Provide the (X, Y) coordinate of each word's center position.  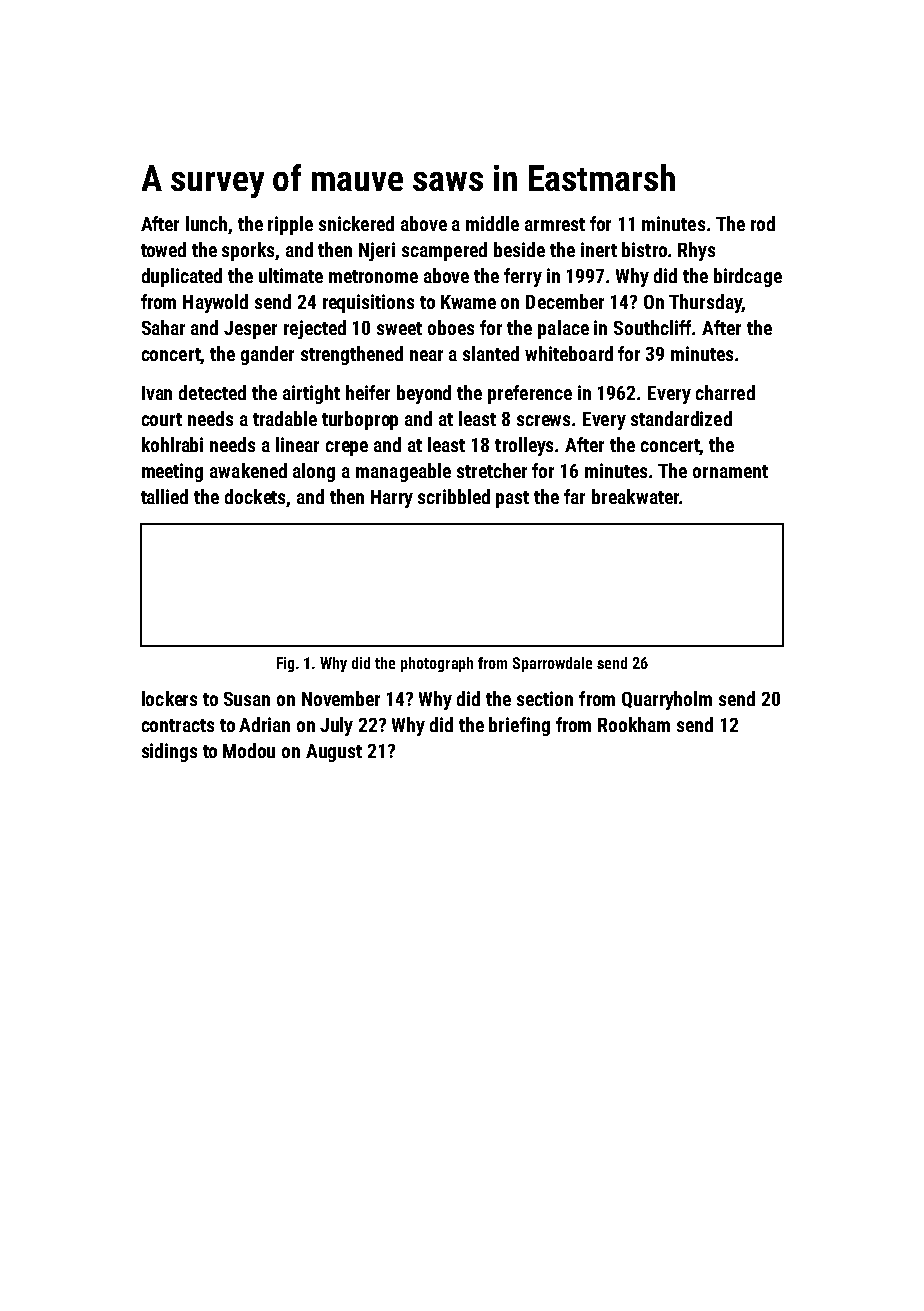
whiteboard (569, 353)
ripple (290, 225)
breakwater (636, 496)
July (336, 726)
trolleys (524, 446)
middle (492, 223)
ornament (730, 471)
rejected (315, 329)
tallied (164, 496)
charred (725, 392)
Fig (285, 664)
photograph (437, 664)
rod (763, 223)
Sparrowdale (552, 664)
